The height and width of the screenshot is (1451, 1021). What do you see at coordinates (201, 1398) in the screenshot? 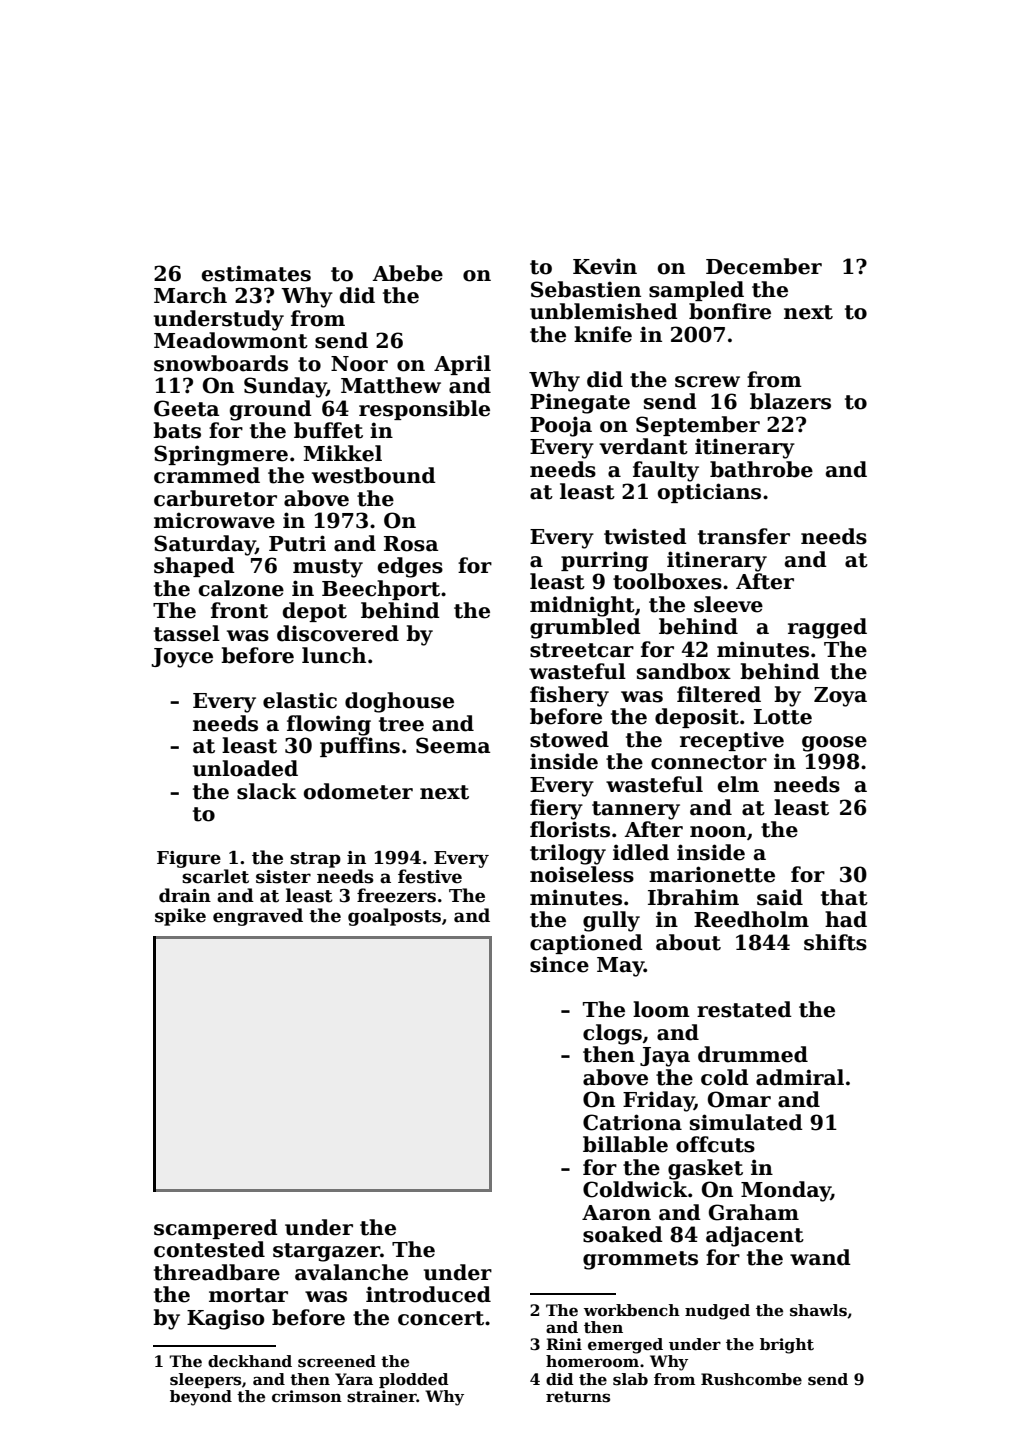
I see `beyond` at bounding box center [201, 1398].
